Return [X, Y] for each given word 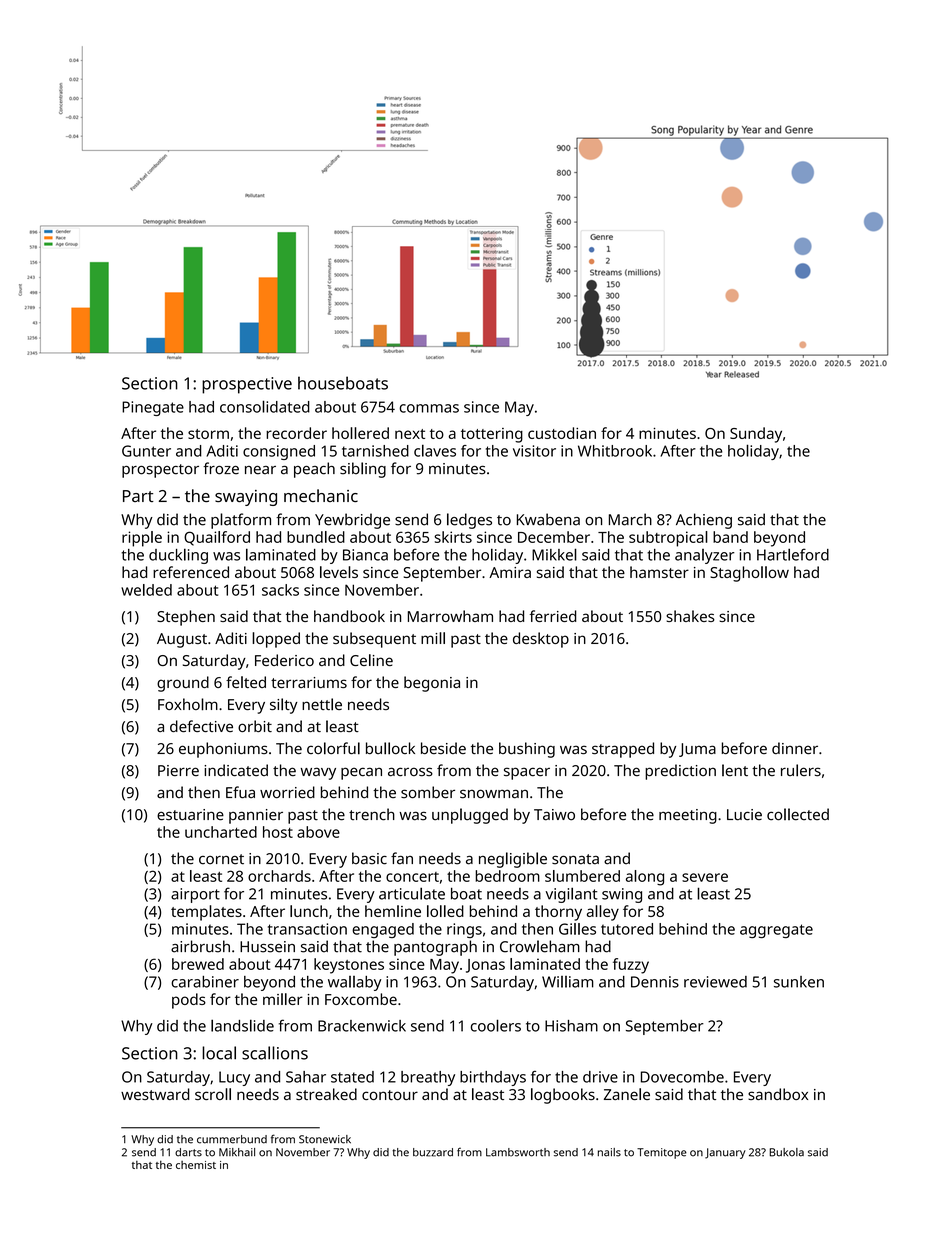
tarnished [375, 451]
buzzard [433, 1152]
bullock [390, 748]
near [260, 470]
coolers [496, 1025]
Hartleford [793, 554]
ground [183, 684]
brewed [198, 964]
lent [735, 770]
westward [155, 1094]
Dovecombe [682, 1077]
